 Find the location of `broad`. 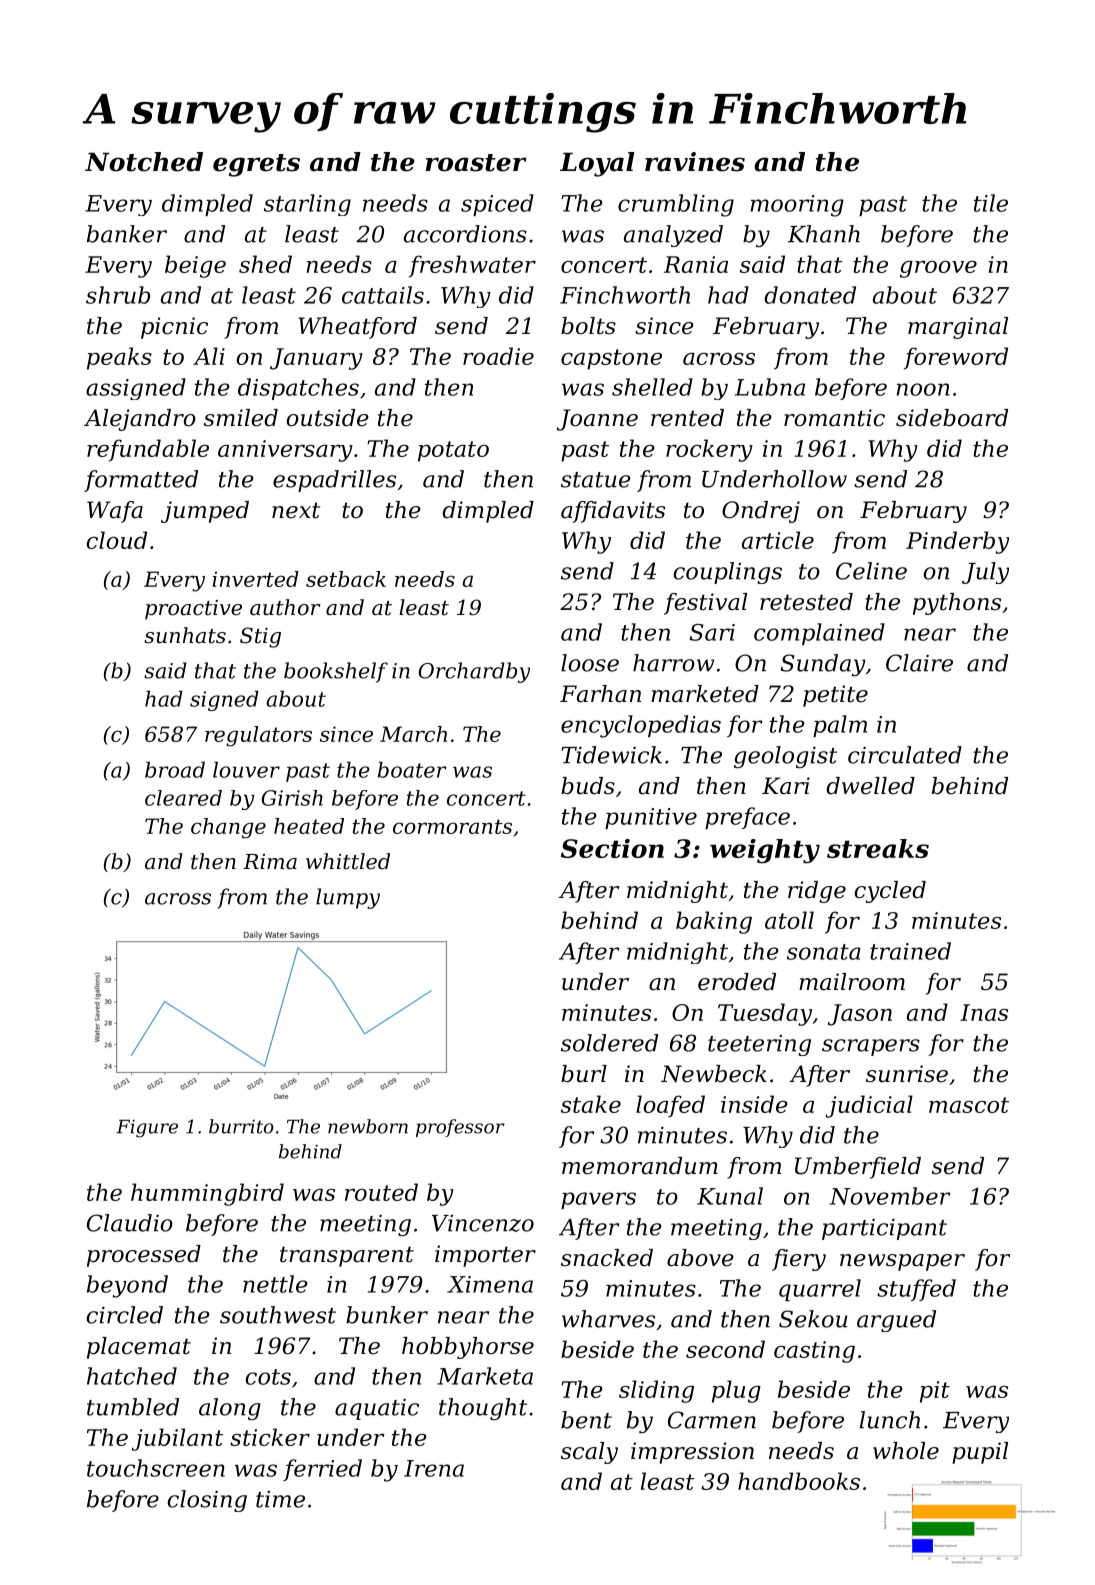

broad is located at coordinates (175, 769).
